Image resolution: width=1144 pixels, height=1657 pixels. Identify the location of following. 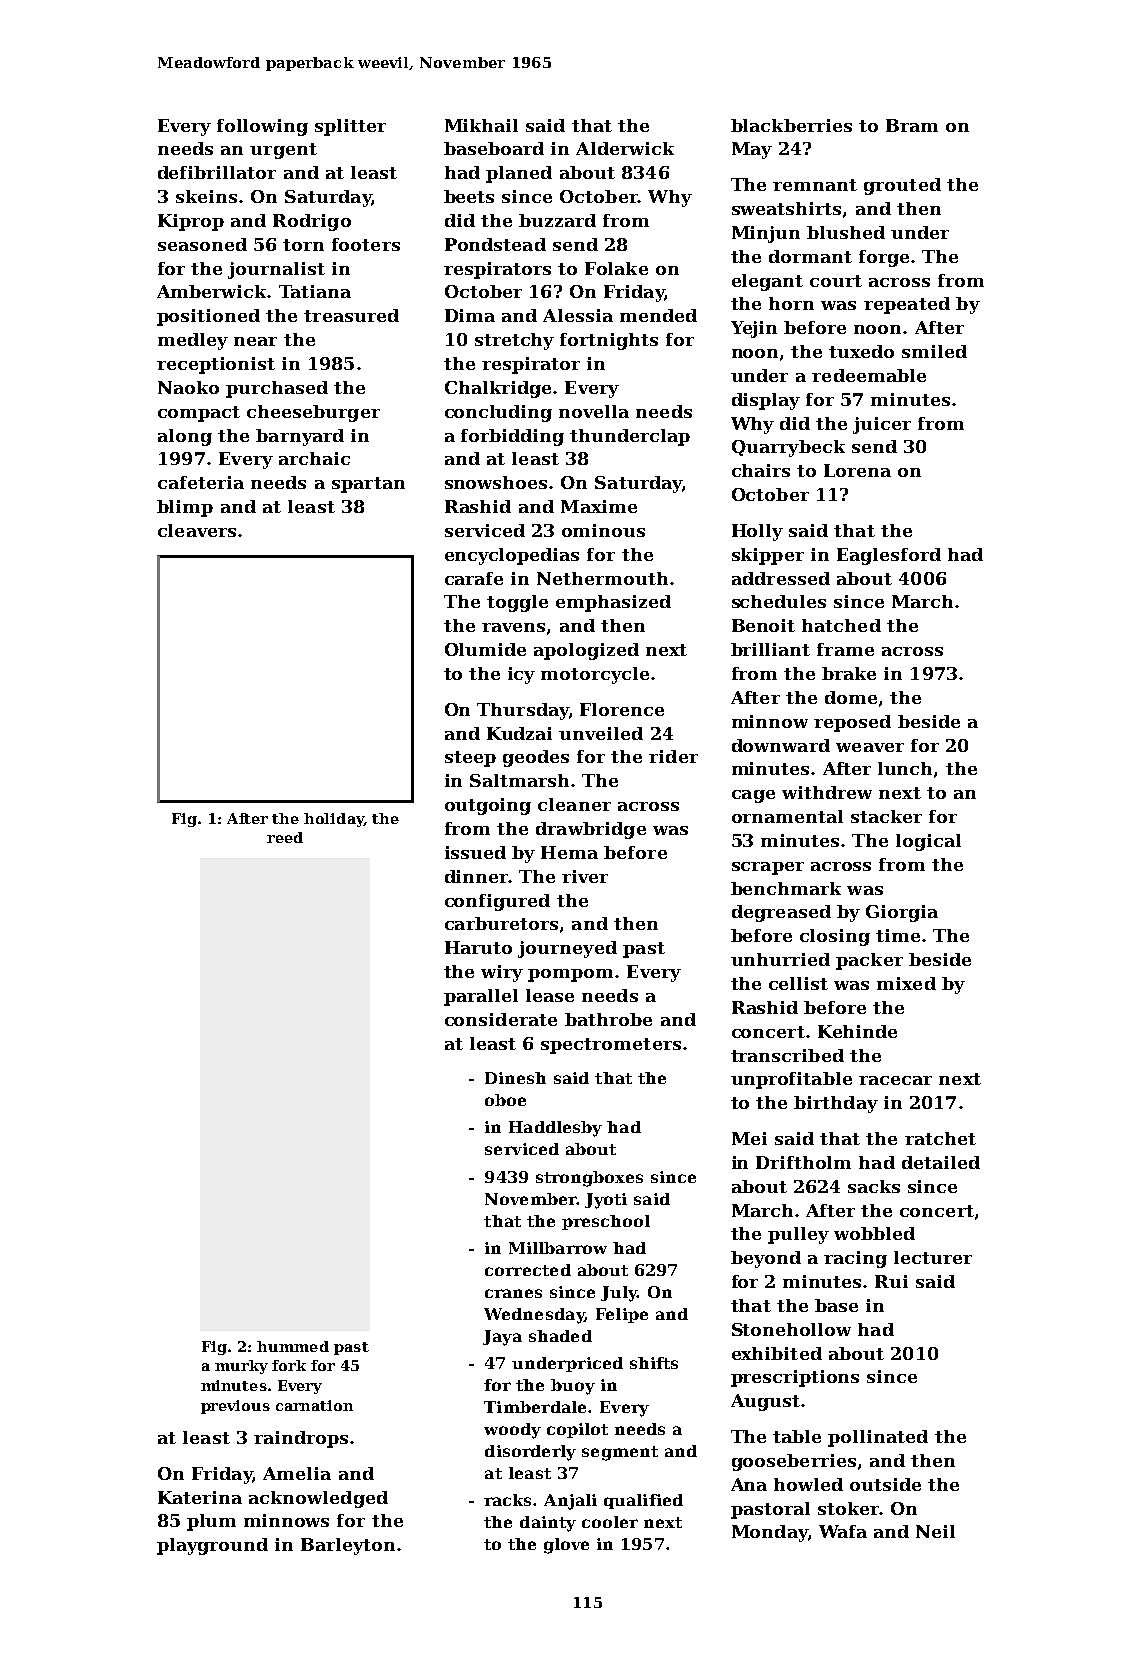
(262, 127).
